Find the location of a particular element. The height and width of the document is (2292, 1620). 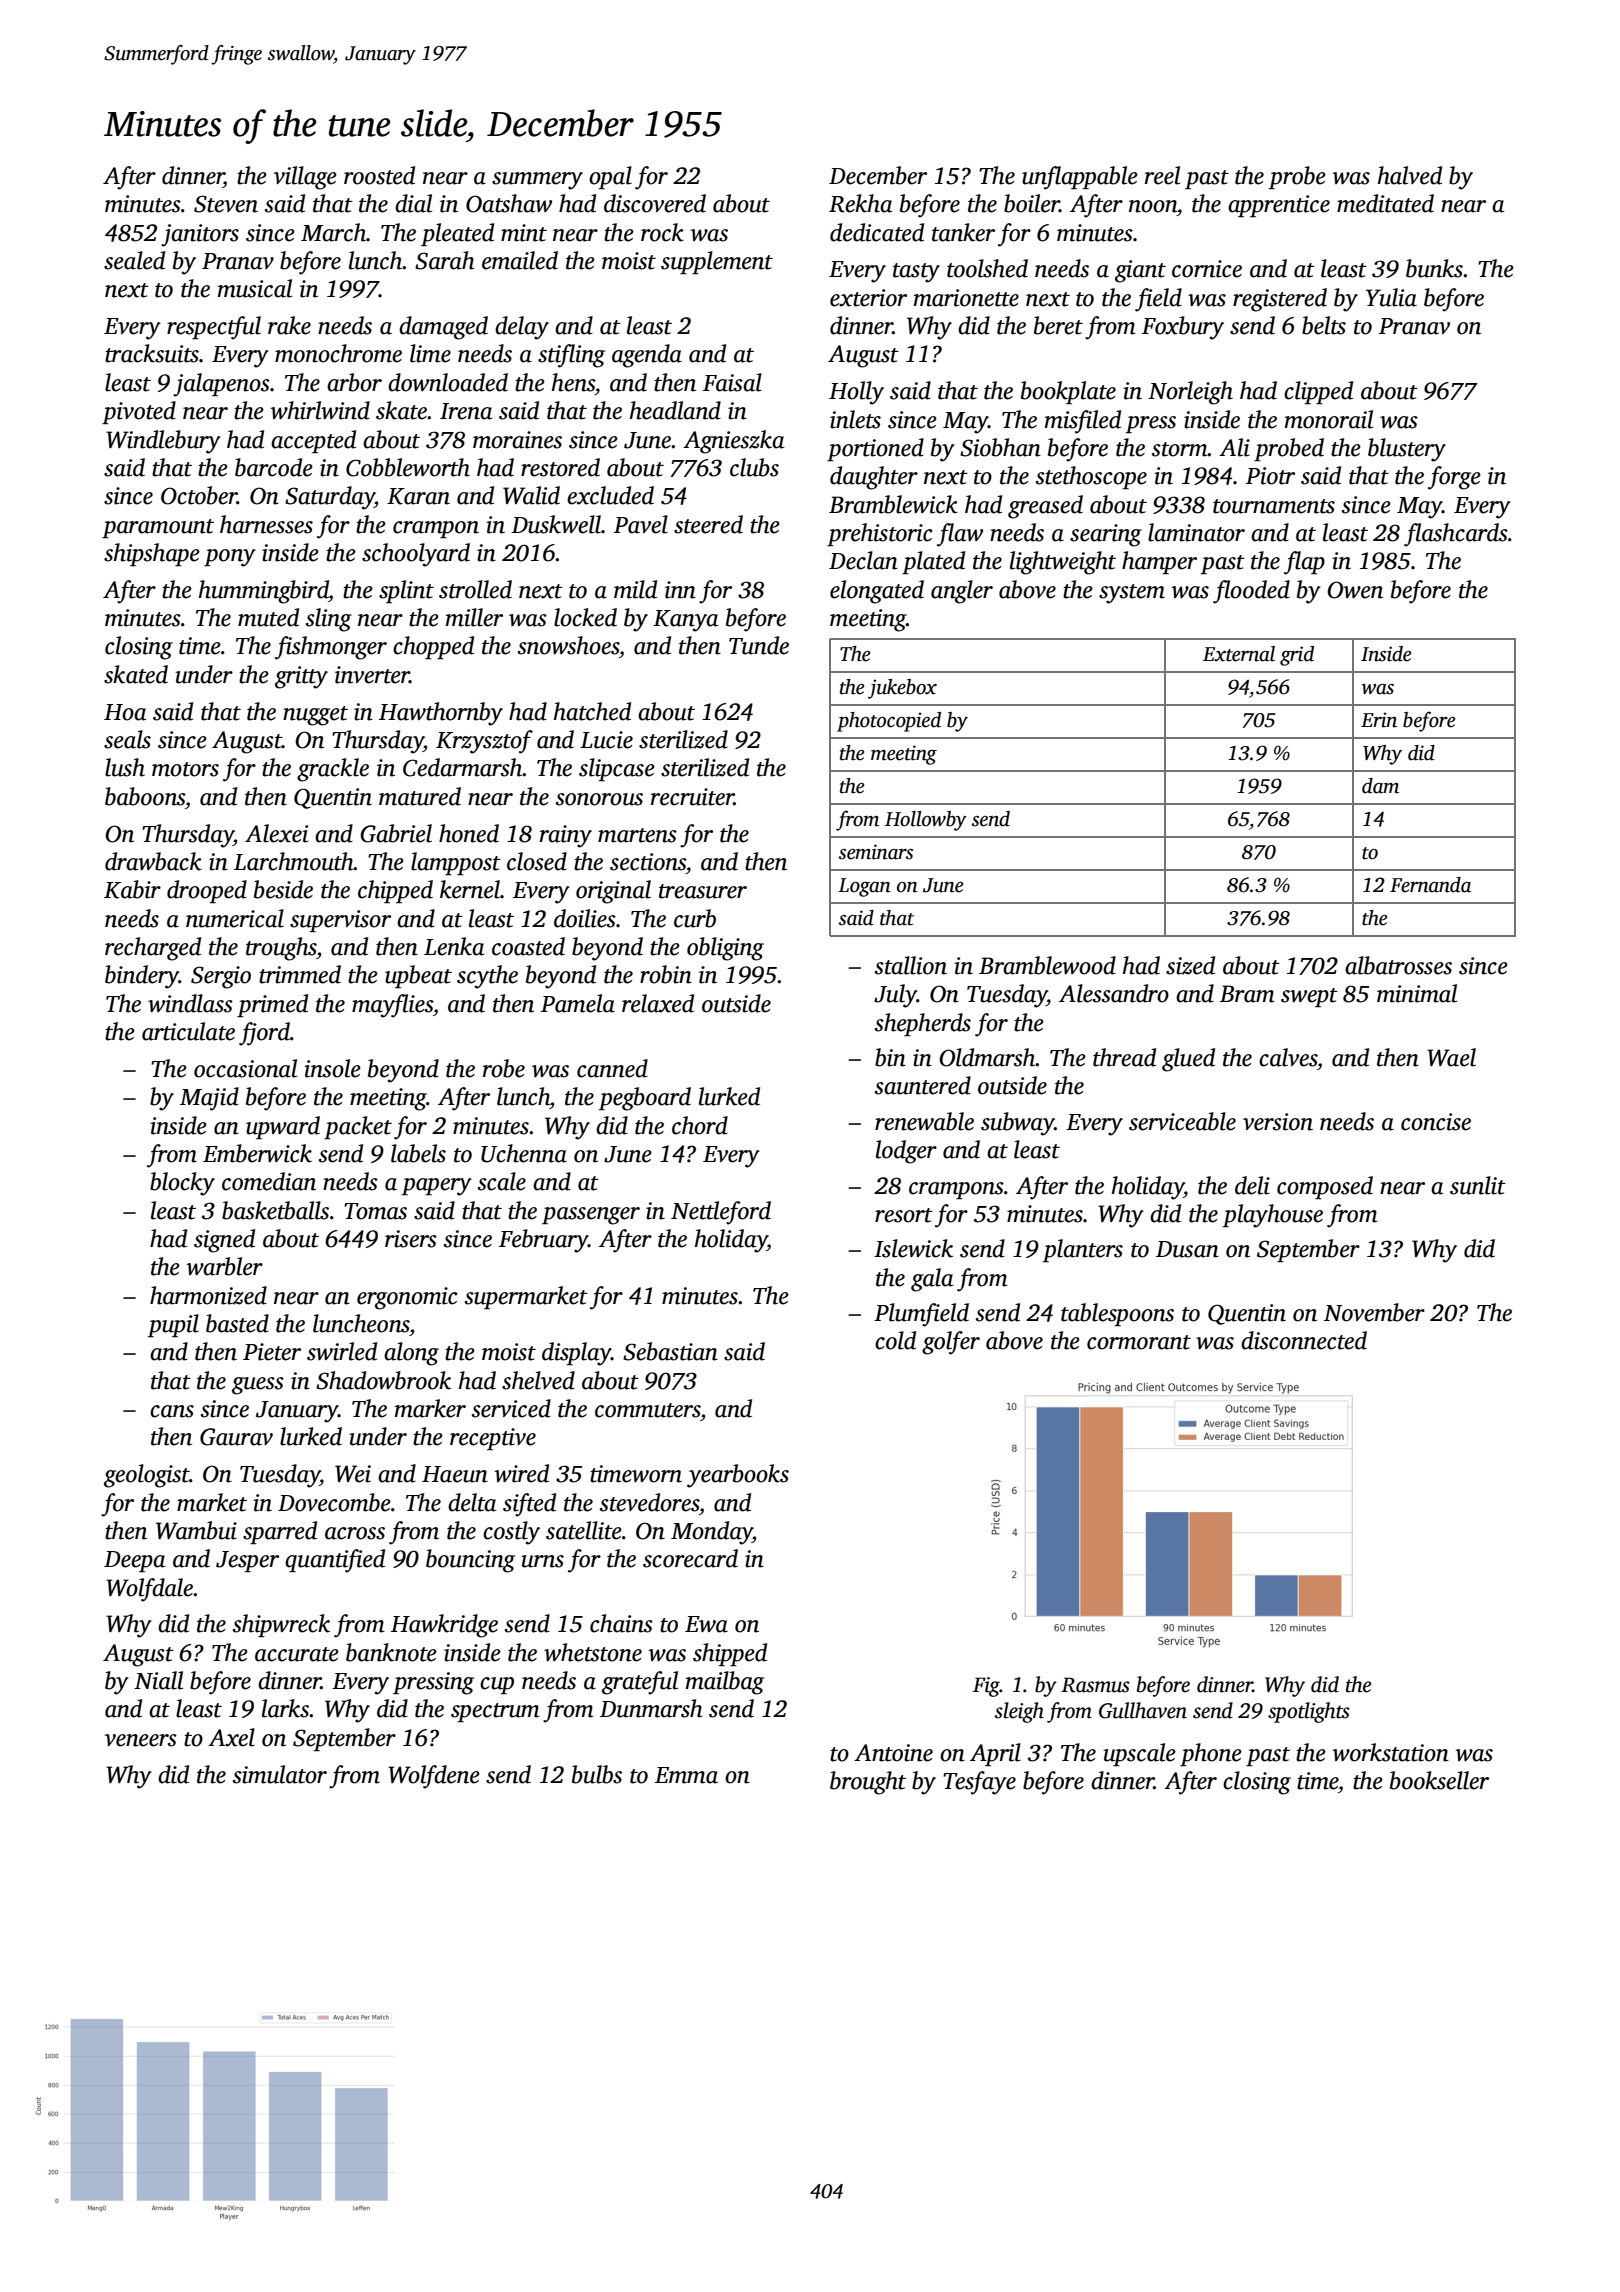

agenda is located at coordinates (647, 356).
